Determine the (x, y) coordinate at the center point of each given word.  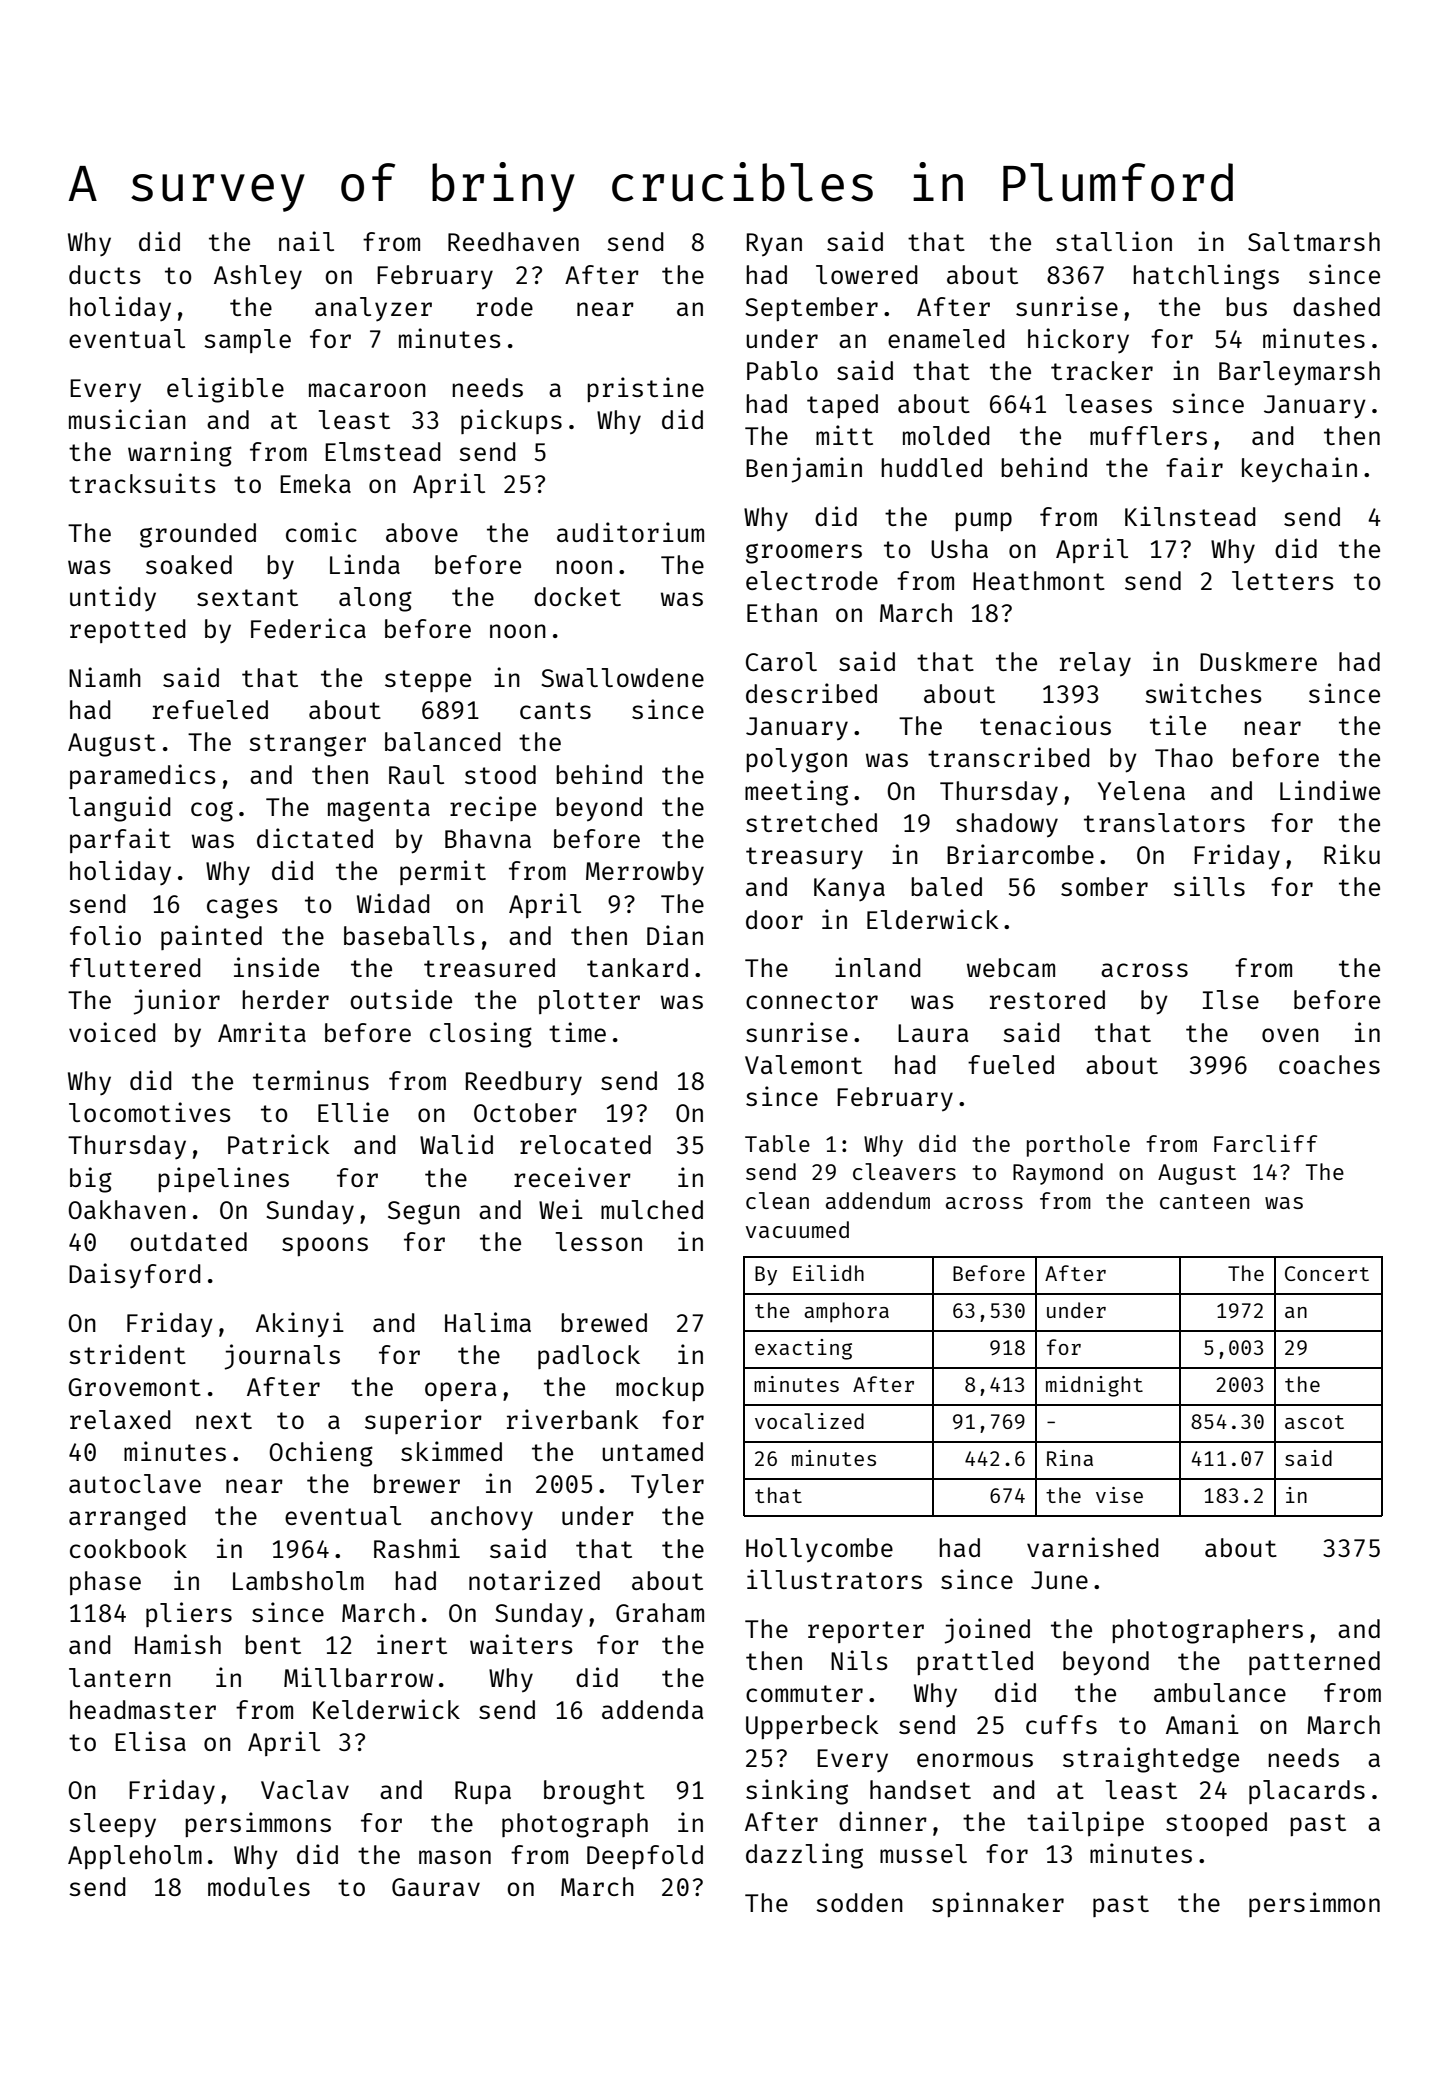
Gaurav (436, 1887)
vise (1119, 1495)
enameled (946, 338)
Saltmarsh (1314, 241)
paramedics (143, 776)
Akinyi (300, 1325)
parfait (120, 840)
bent (273, 1644)
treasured (489, 967)
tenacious (1045, 725)
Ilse (1231, 999)
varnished (1093, 1547)
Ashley (258, 277)
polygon (796, 760)
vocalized (809, 1421)
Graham (660, 1612)
